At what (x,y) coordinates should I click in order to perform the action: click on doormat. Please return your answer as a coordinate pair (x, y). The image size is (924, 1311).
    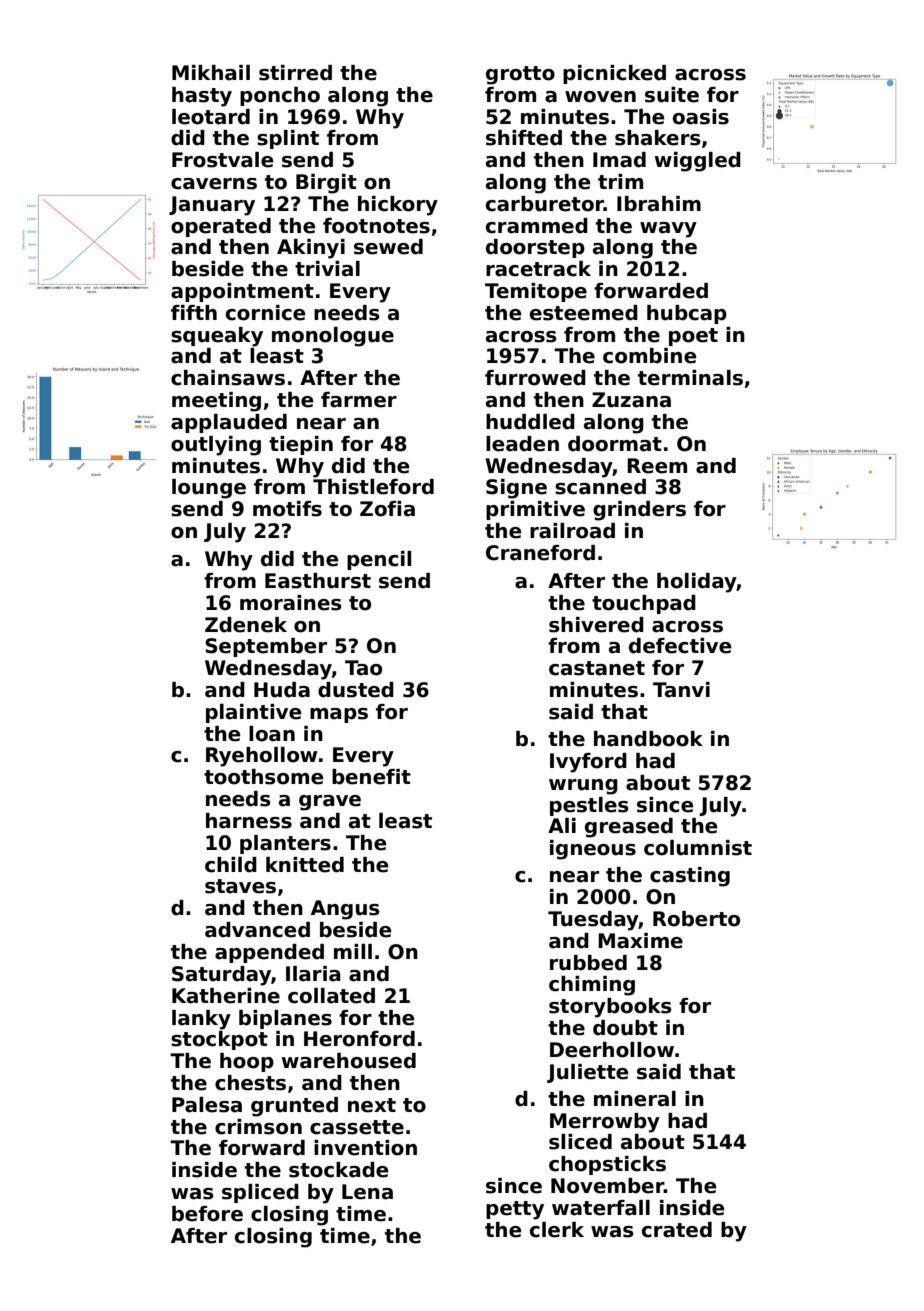
    Looking at the image, I should click on (615, 444).
